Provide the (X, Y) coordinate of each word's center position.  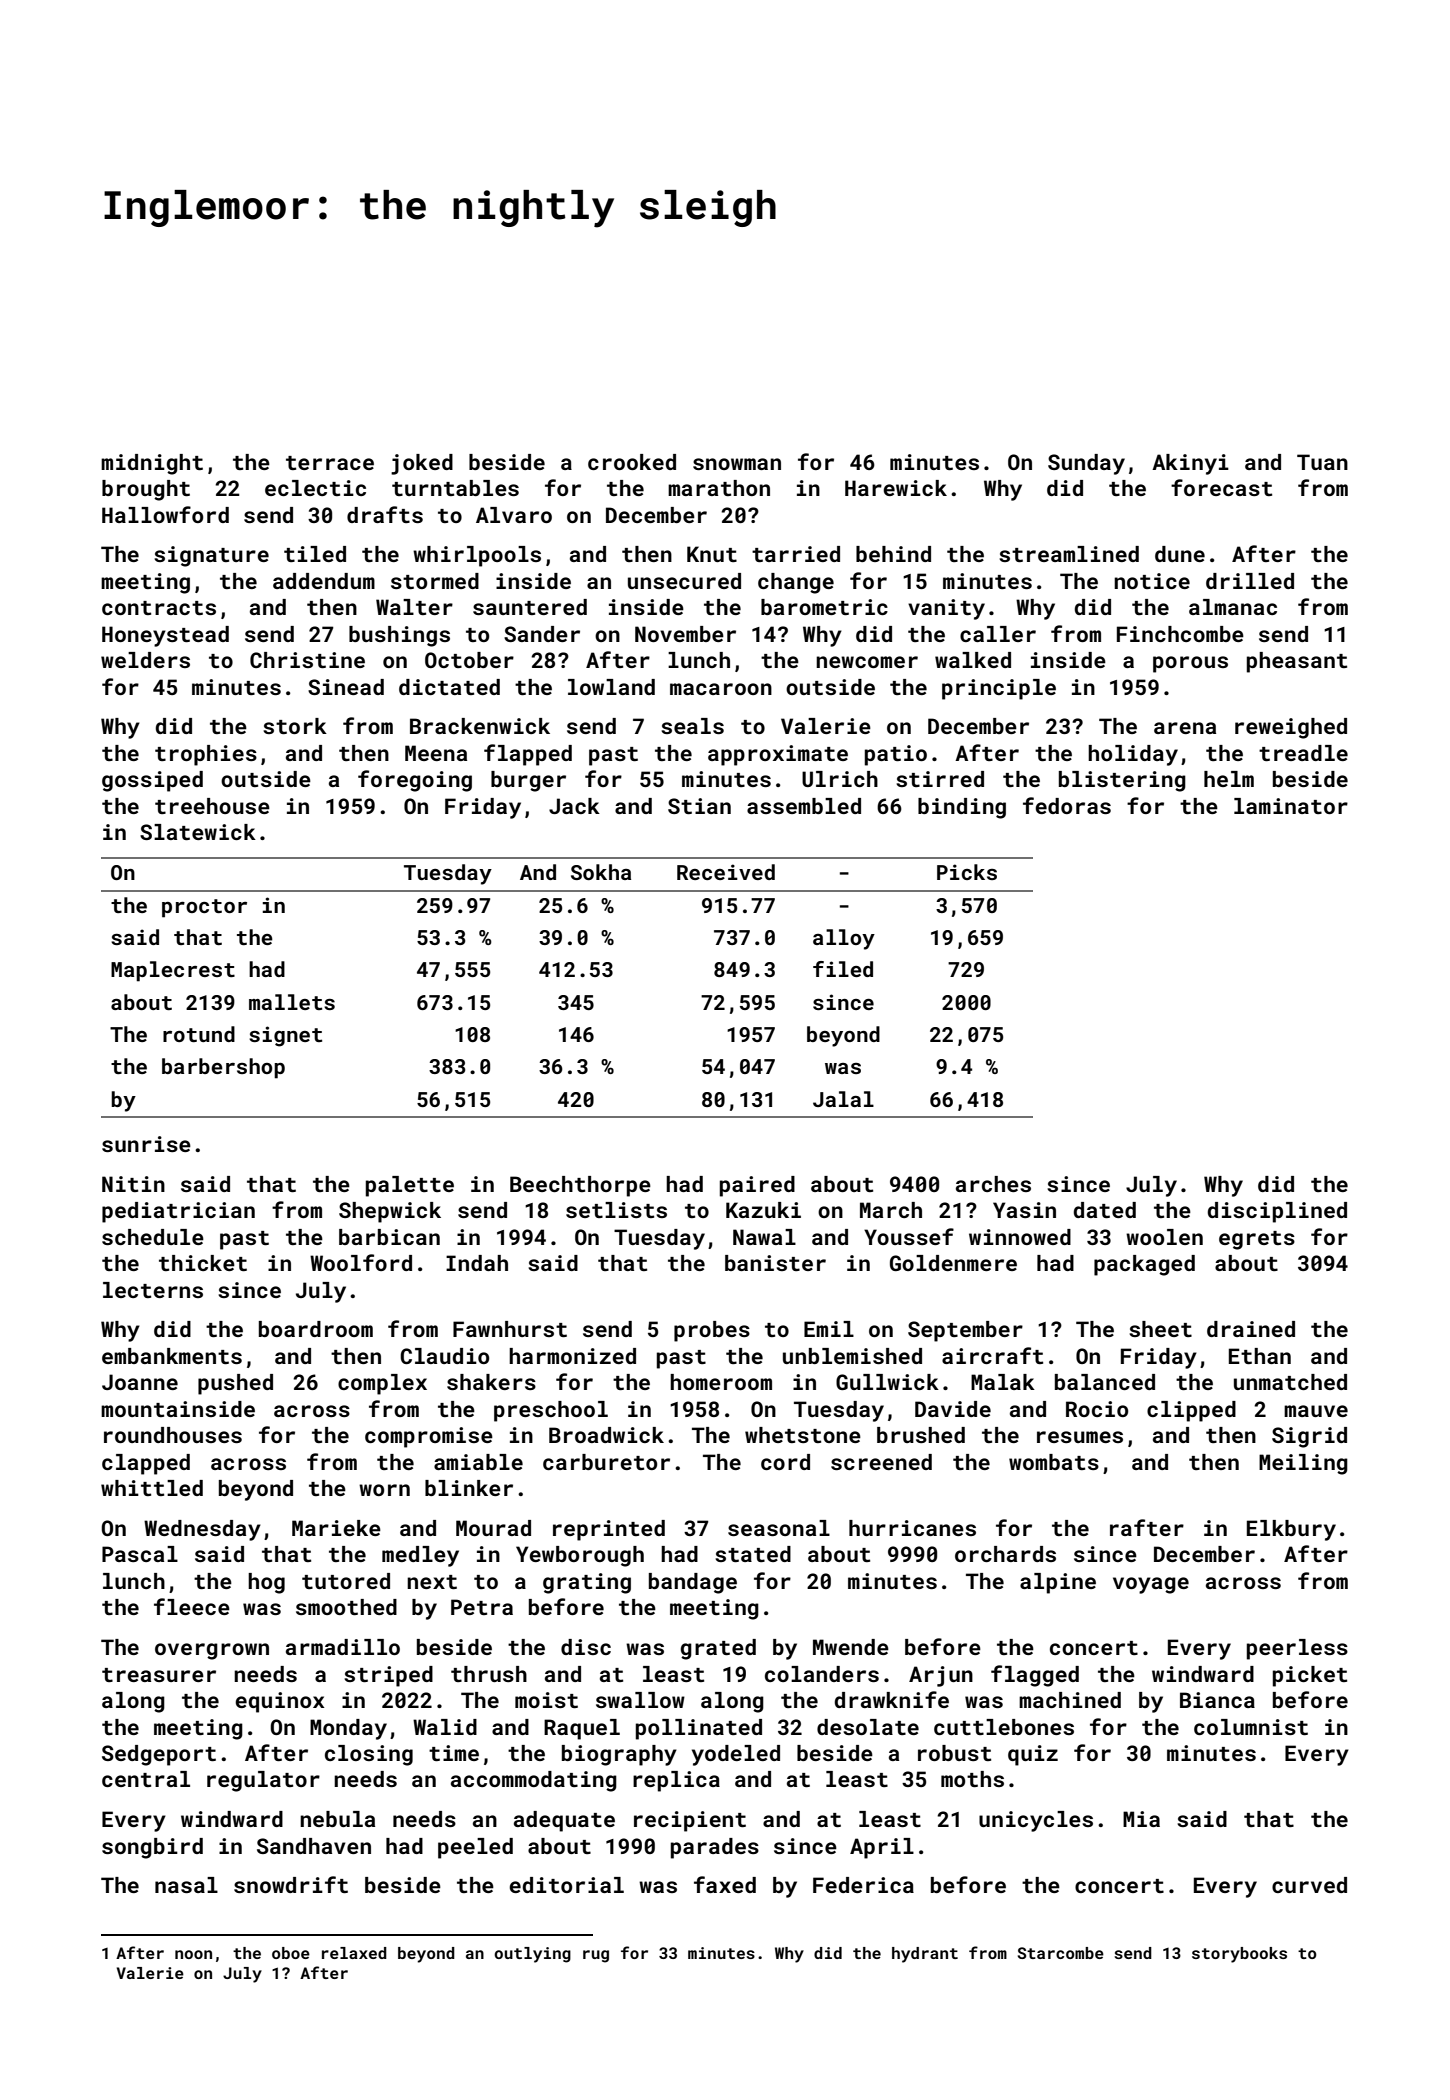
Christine (307, 660)
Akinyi (1190, 464)
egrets (1257, 1240)
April (882, 1848)
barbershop (223, 1068)
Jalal (843, 1099)
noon (193, 1954)
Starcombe (1061, 1953)
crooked (632, 462)
